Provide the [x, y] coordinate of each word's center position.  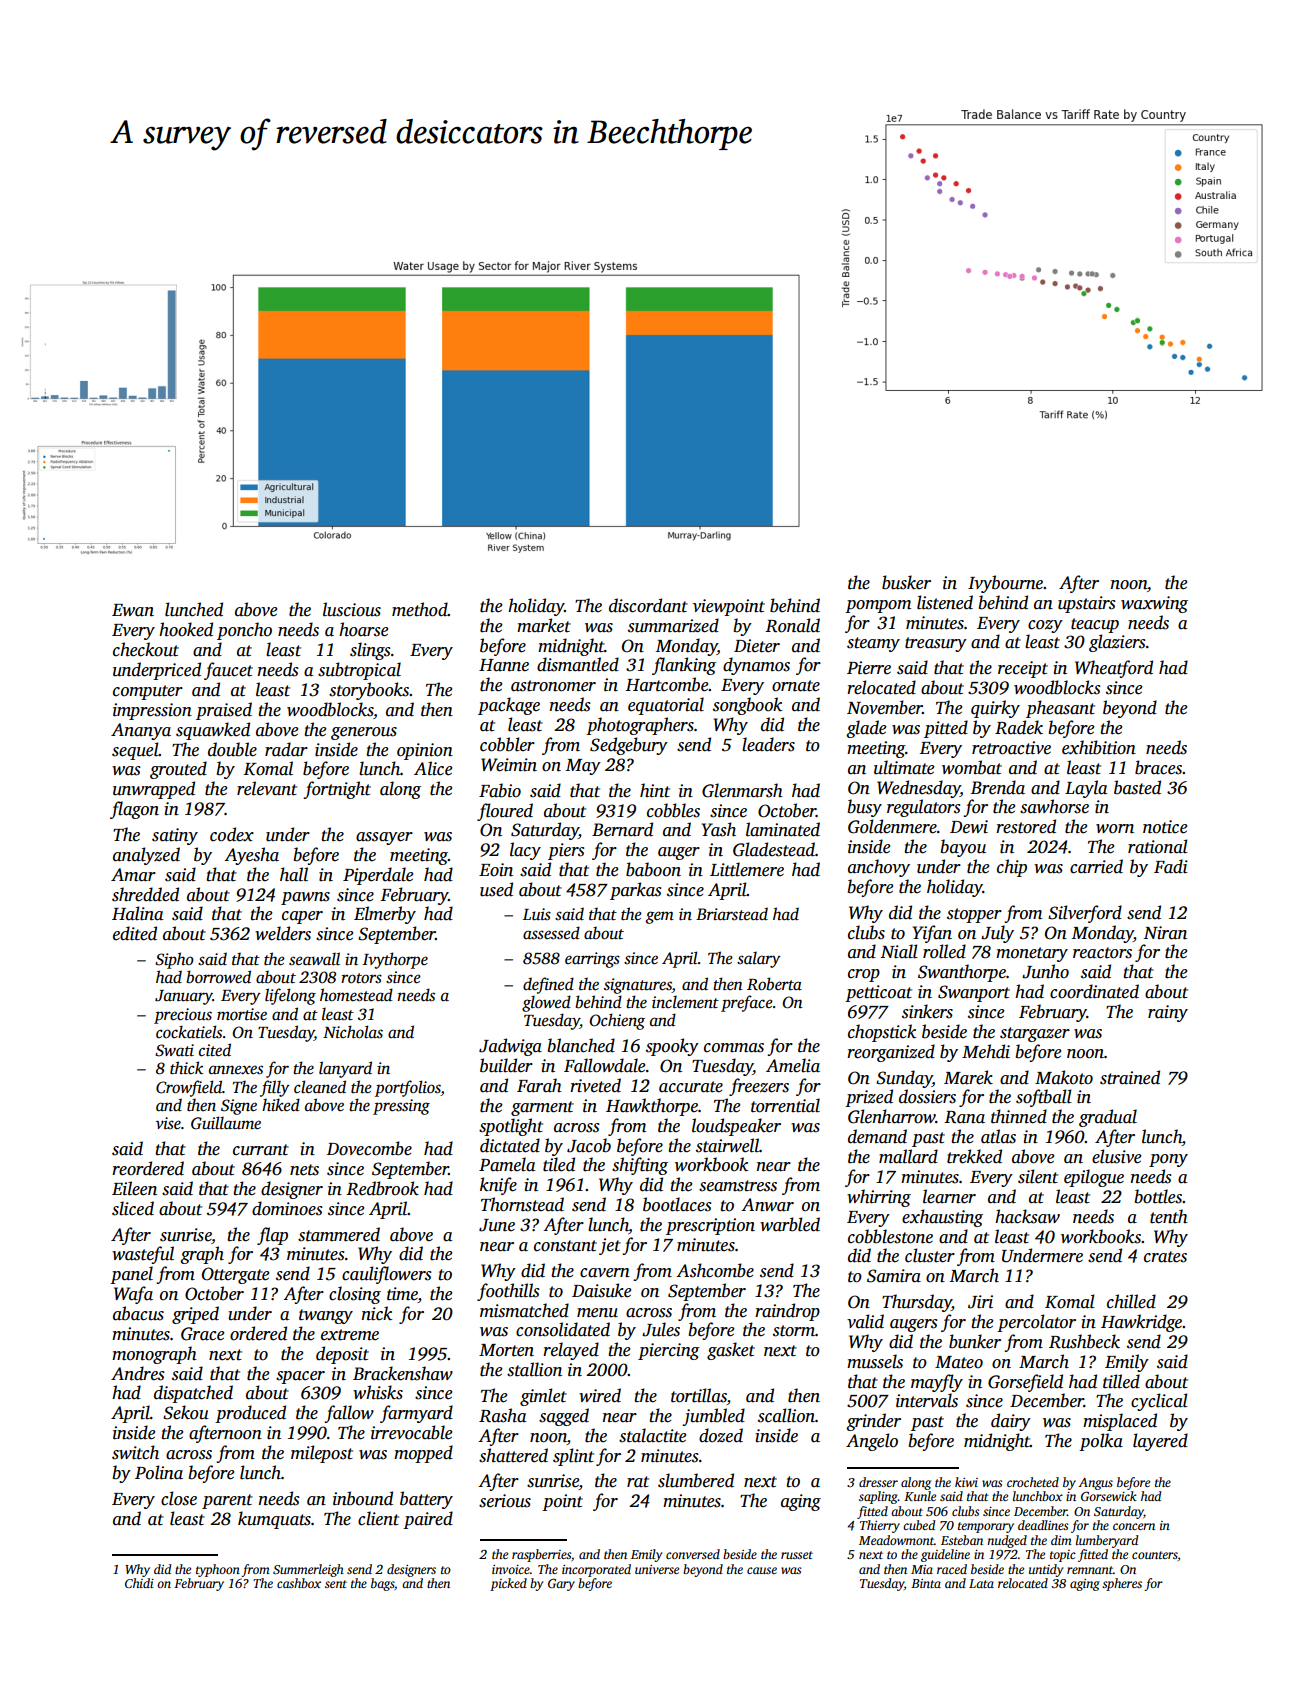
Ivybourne [1005, 584]
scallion [786, 1415]
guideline [945, 1555]
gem [660, 917]
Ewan [133, 610]
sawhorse [1054, 806]
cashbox [299, 1583]
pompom [878, 606]
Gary [561, 1584]
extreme [350, 1335]
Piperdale [378, 876]
